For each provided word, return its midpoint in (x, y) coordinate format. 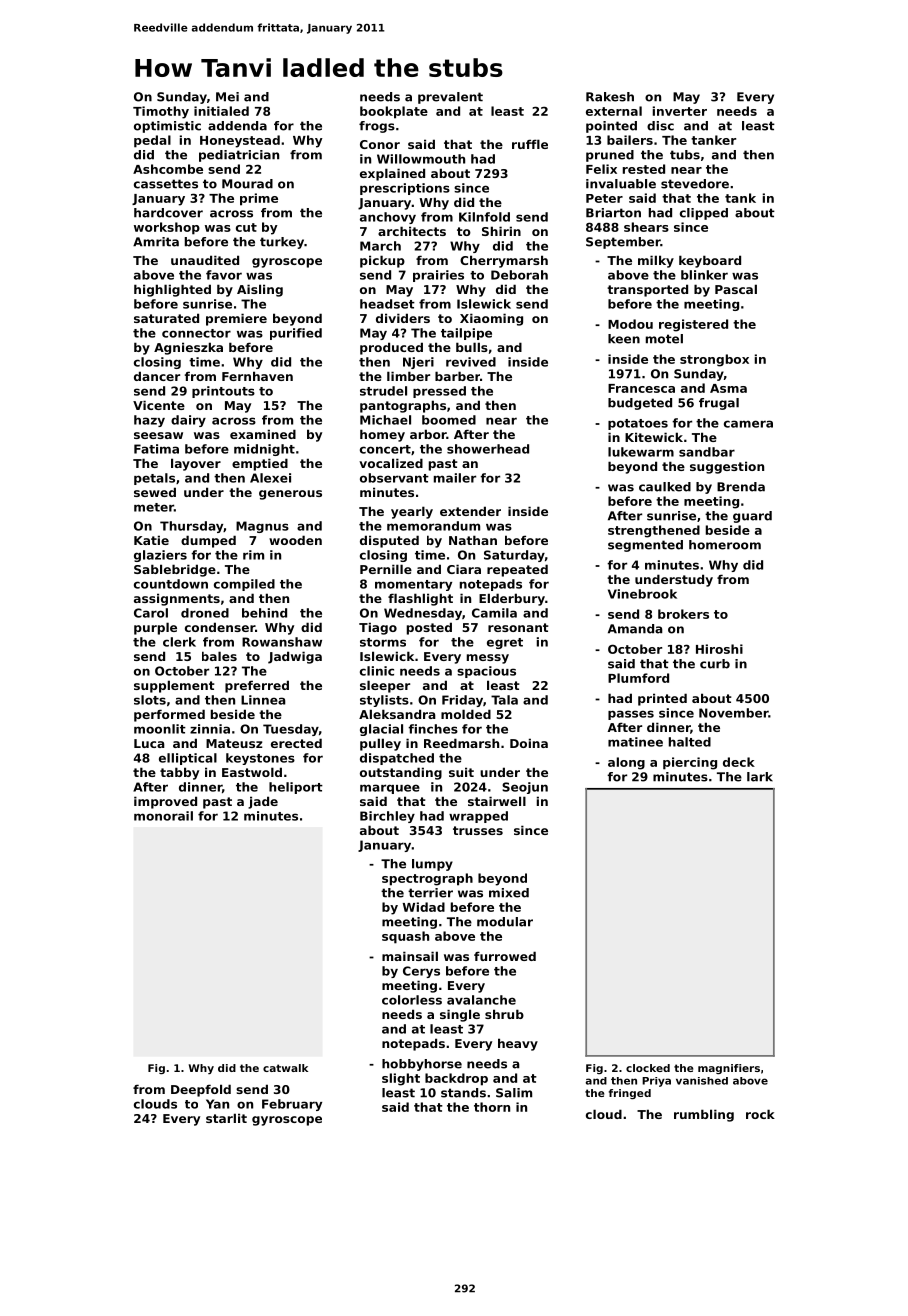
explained (392, 174)
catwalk (285, 1068)
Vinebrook (642, 594)
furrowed (505, 956)
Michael (385, 420)
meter (154, 507)
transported (647, 290)
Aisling (260, 290)
